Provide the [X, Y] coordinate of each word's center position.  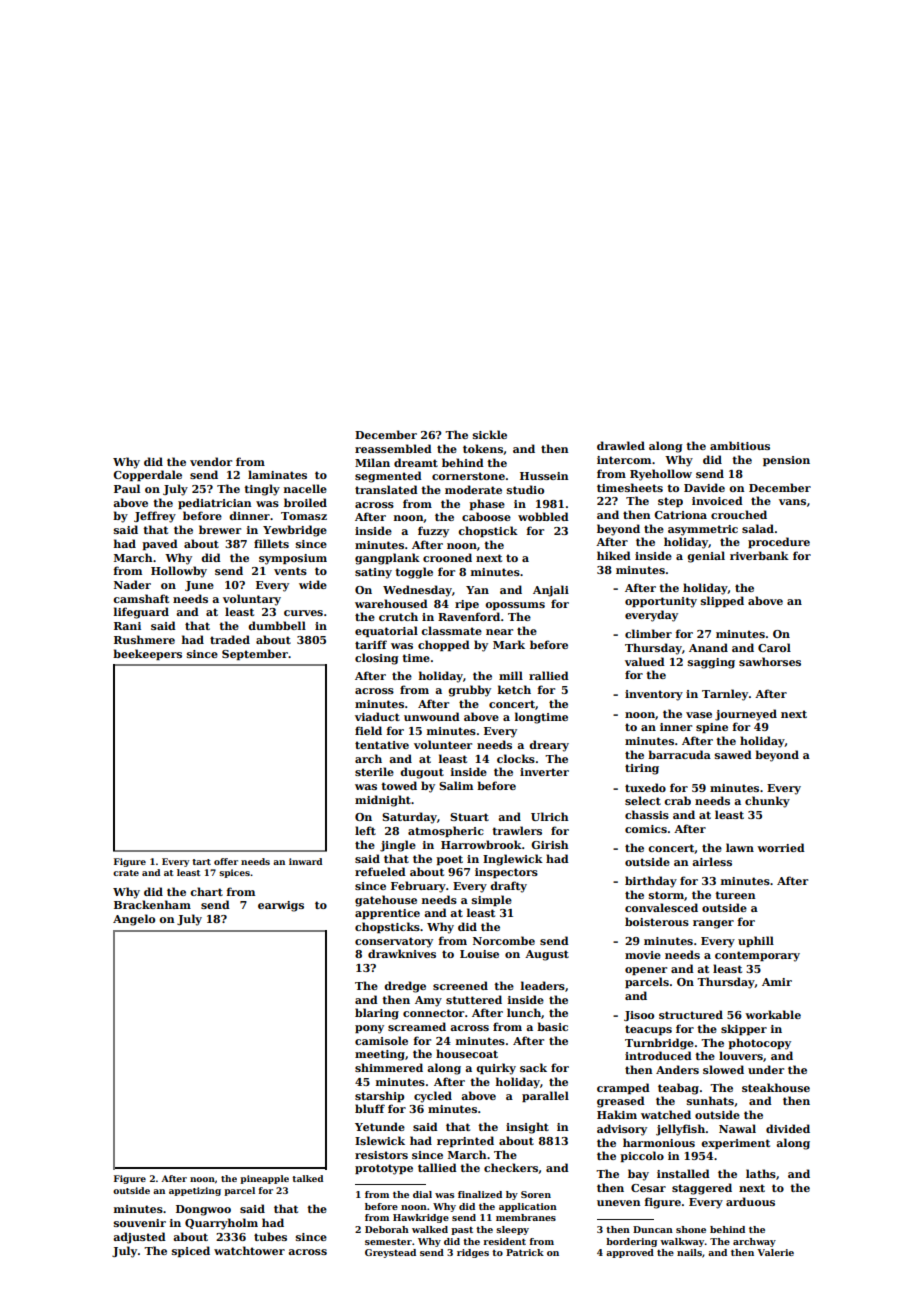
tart [201, 862]
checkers [511, 1167]
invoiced [717, 500]
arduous [750, 1201]
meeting [380, 1055]
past [462, 1231]
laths [761, 1173]
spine [712, 728]
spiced [191, 1251]
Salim [456, 785]
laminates [277, 474]
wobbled [543, 516]
